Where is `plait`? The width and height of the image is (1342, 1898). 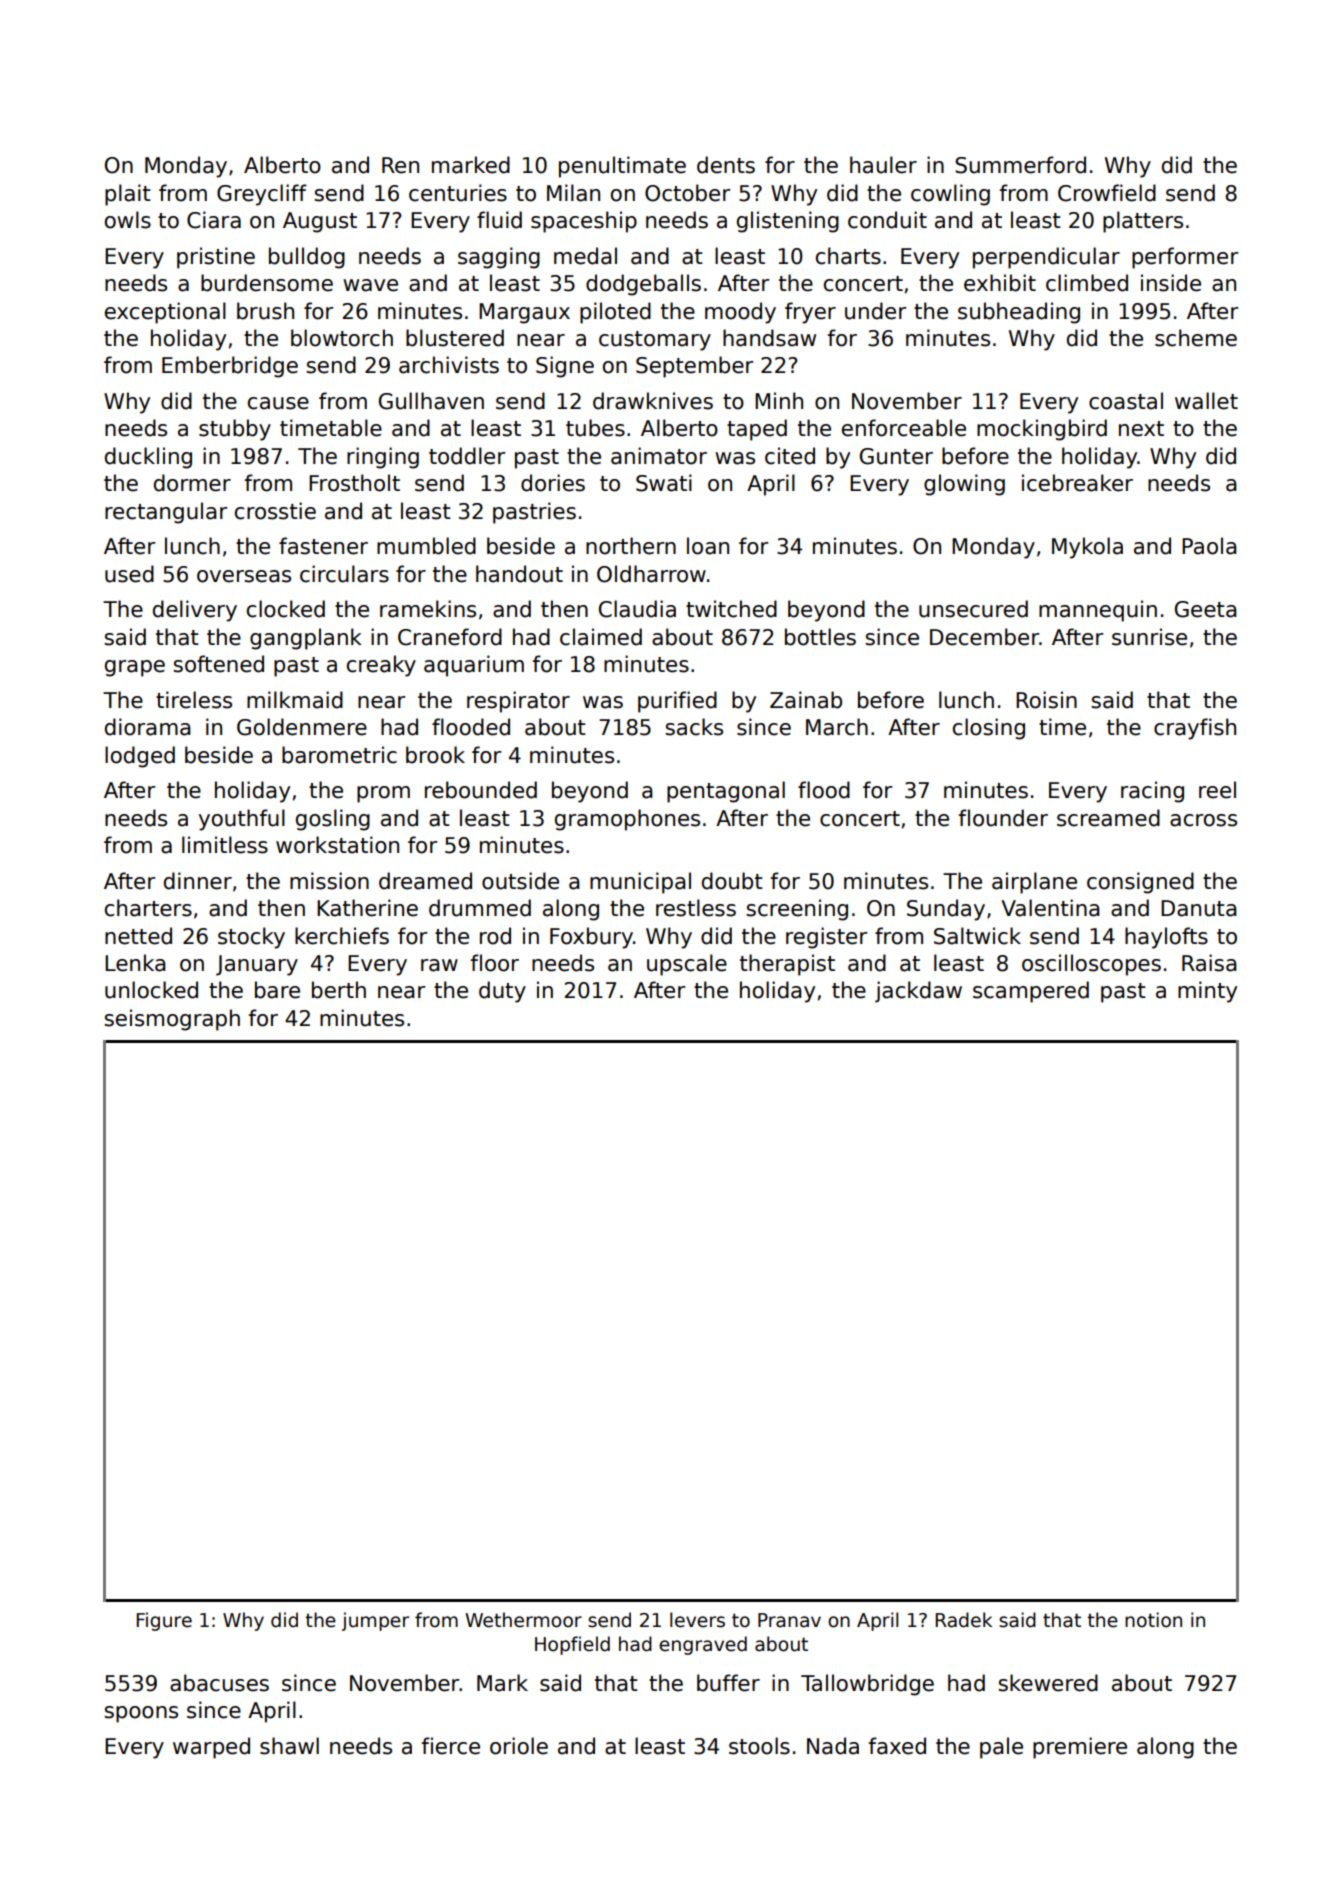
plait is located at coordinates (128, 195).
